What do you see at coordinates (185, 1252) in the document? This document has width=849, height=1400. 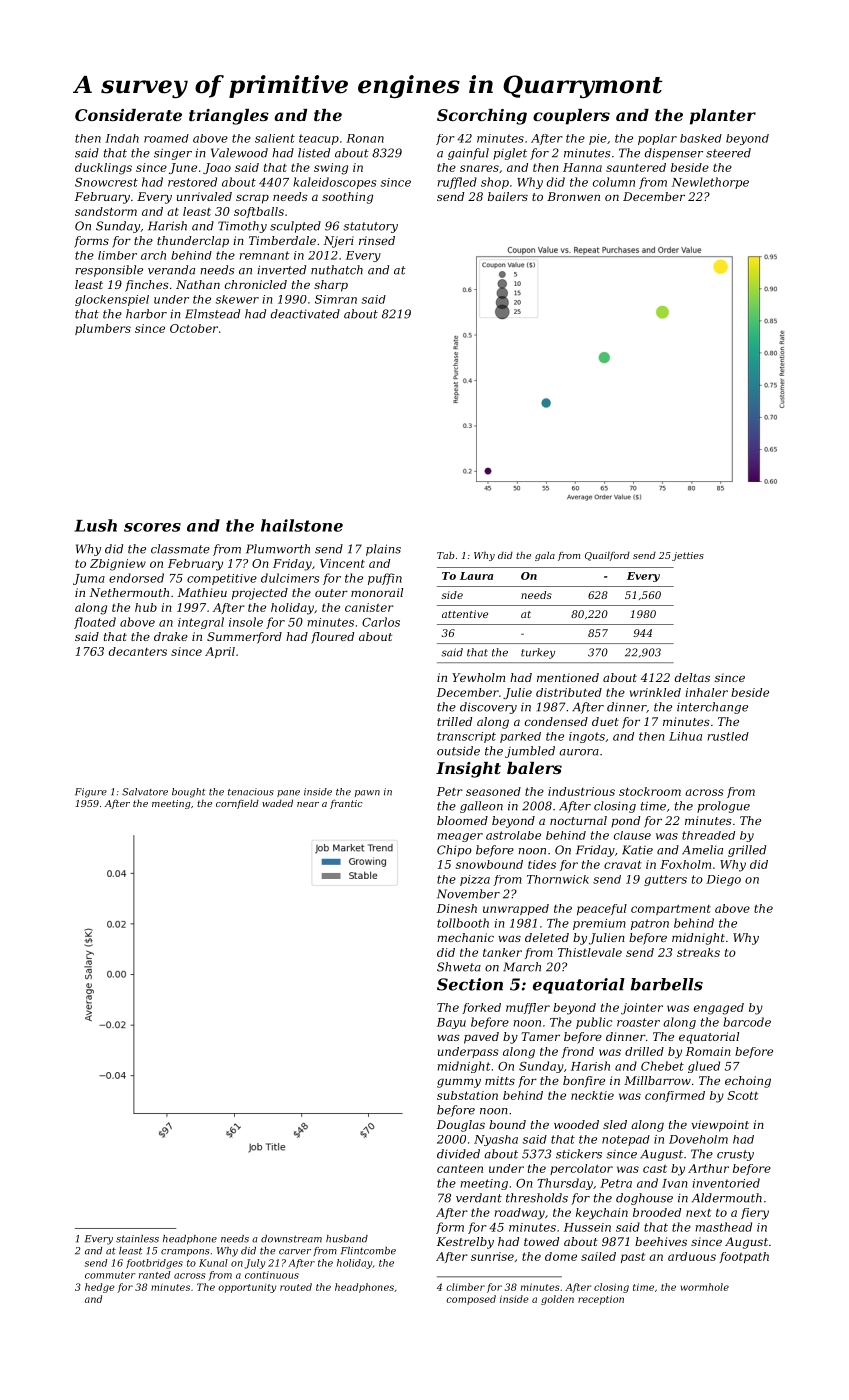 I see `crampons` at bounding box center [185, 1252].
